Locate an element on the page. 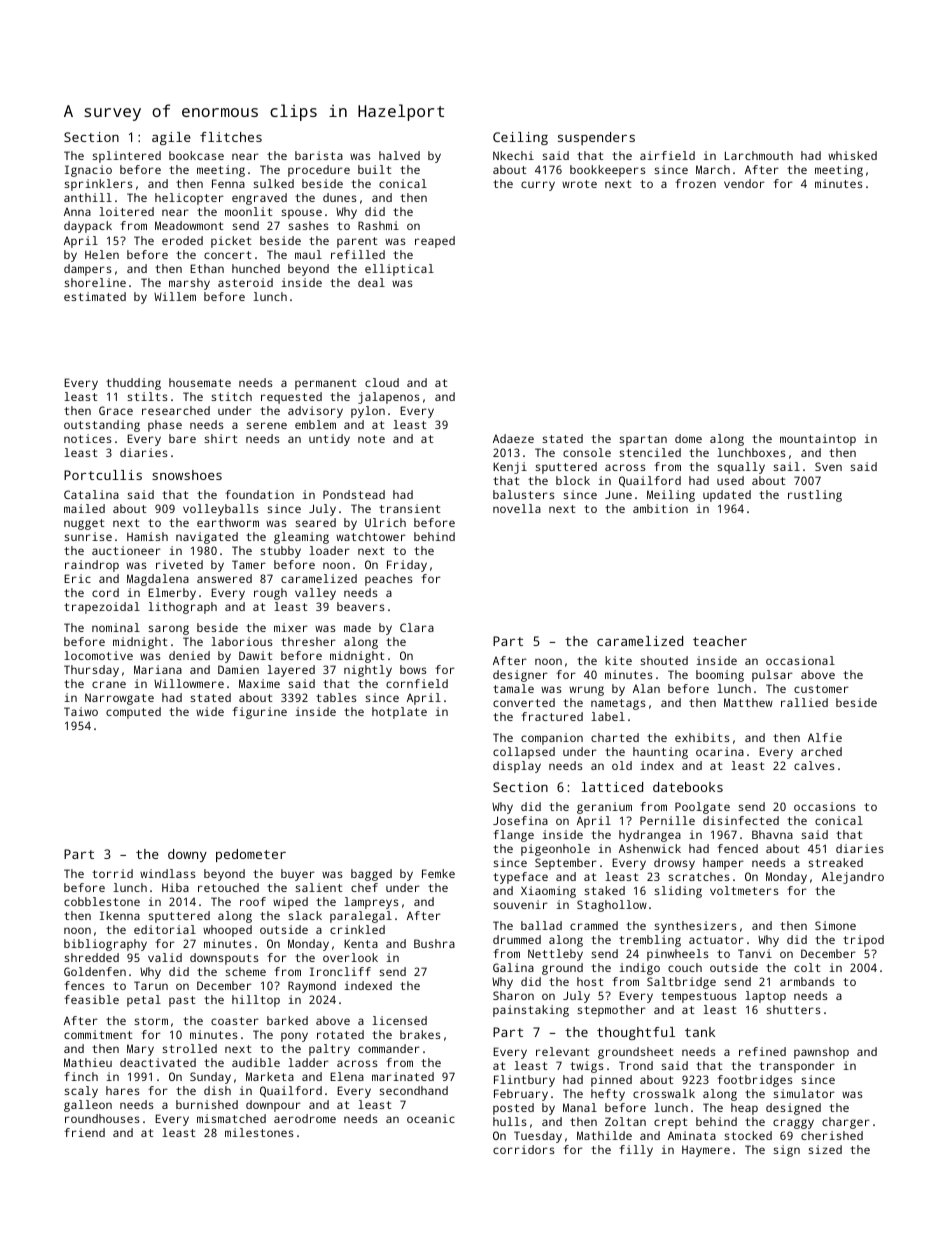 The height and width of the document is (1233, 952). Kenji is located at coordinates (510, 468).
